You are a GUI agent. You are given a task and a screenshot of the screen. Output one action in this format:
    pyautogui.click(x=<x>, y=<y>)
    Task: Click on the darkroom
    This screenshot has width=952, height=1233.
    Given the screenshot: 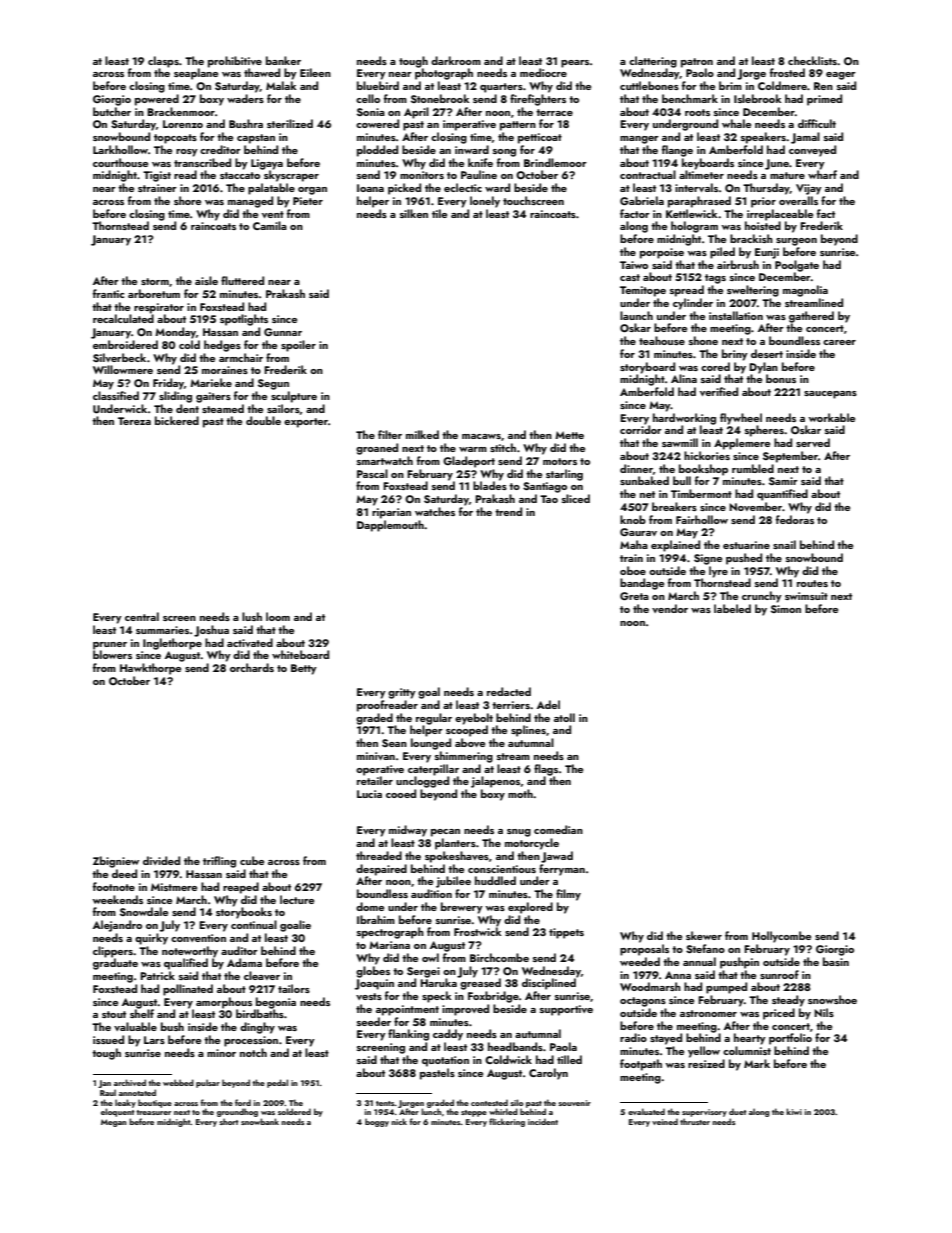 What is the action you would take?
    pyautogui.click(x=456, y=60)
